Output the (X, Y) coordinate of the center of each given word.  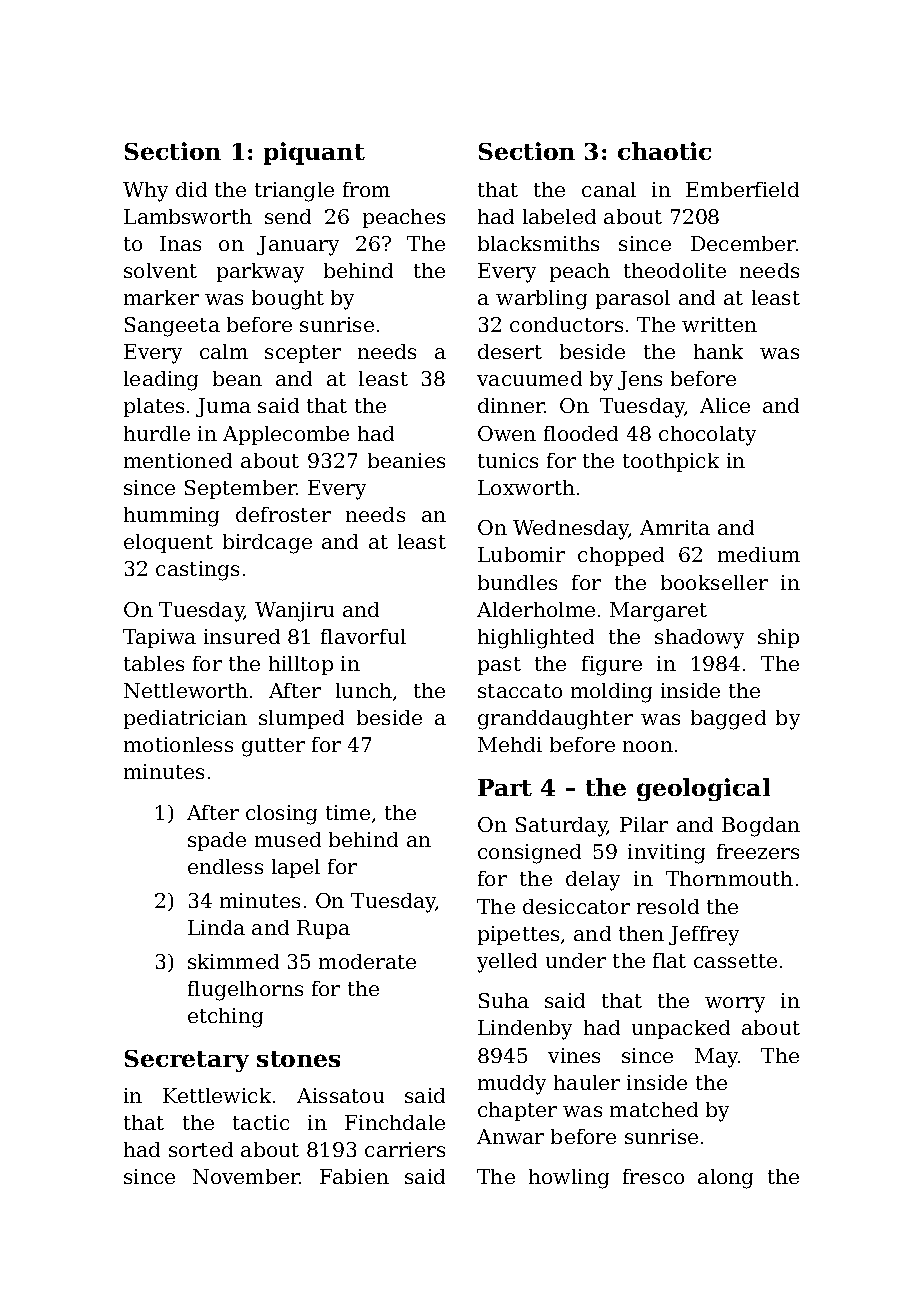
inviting (666, 854)
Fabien (354, 1176)
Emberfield (742, 189)
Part (505, 787)
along (725, 1179)
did (191, 189)
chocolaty (707, 436)
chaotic (664, 151)
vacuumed (529, 378)
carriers (405, 1149)
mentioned (178, 460)
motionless (178, 744)
